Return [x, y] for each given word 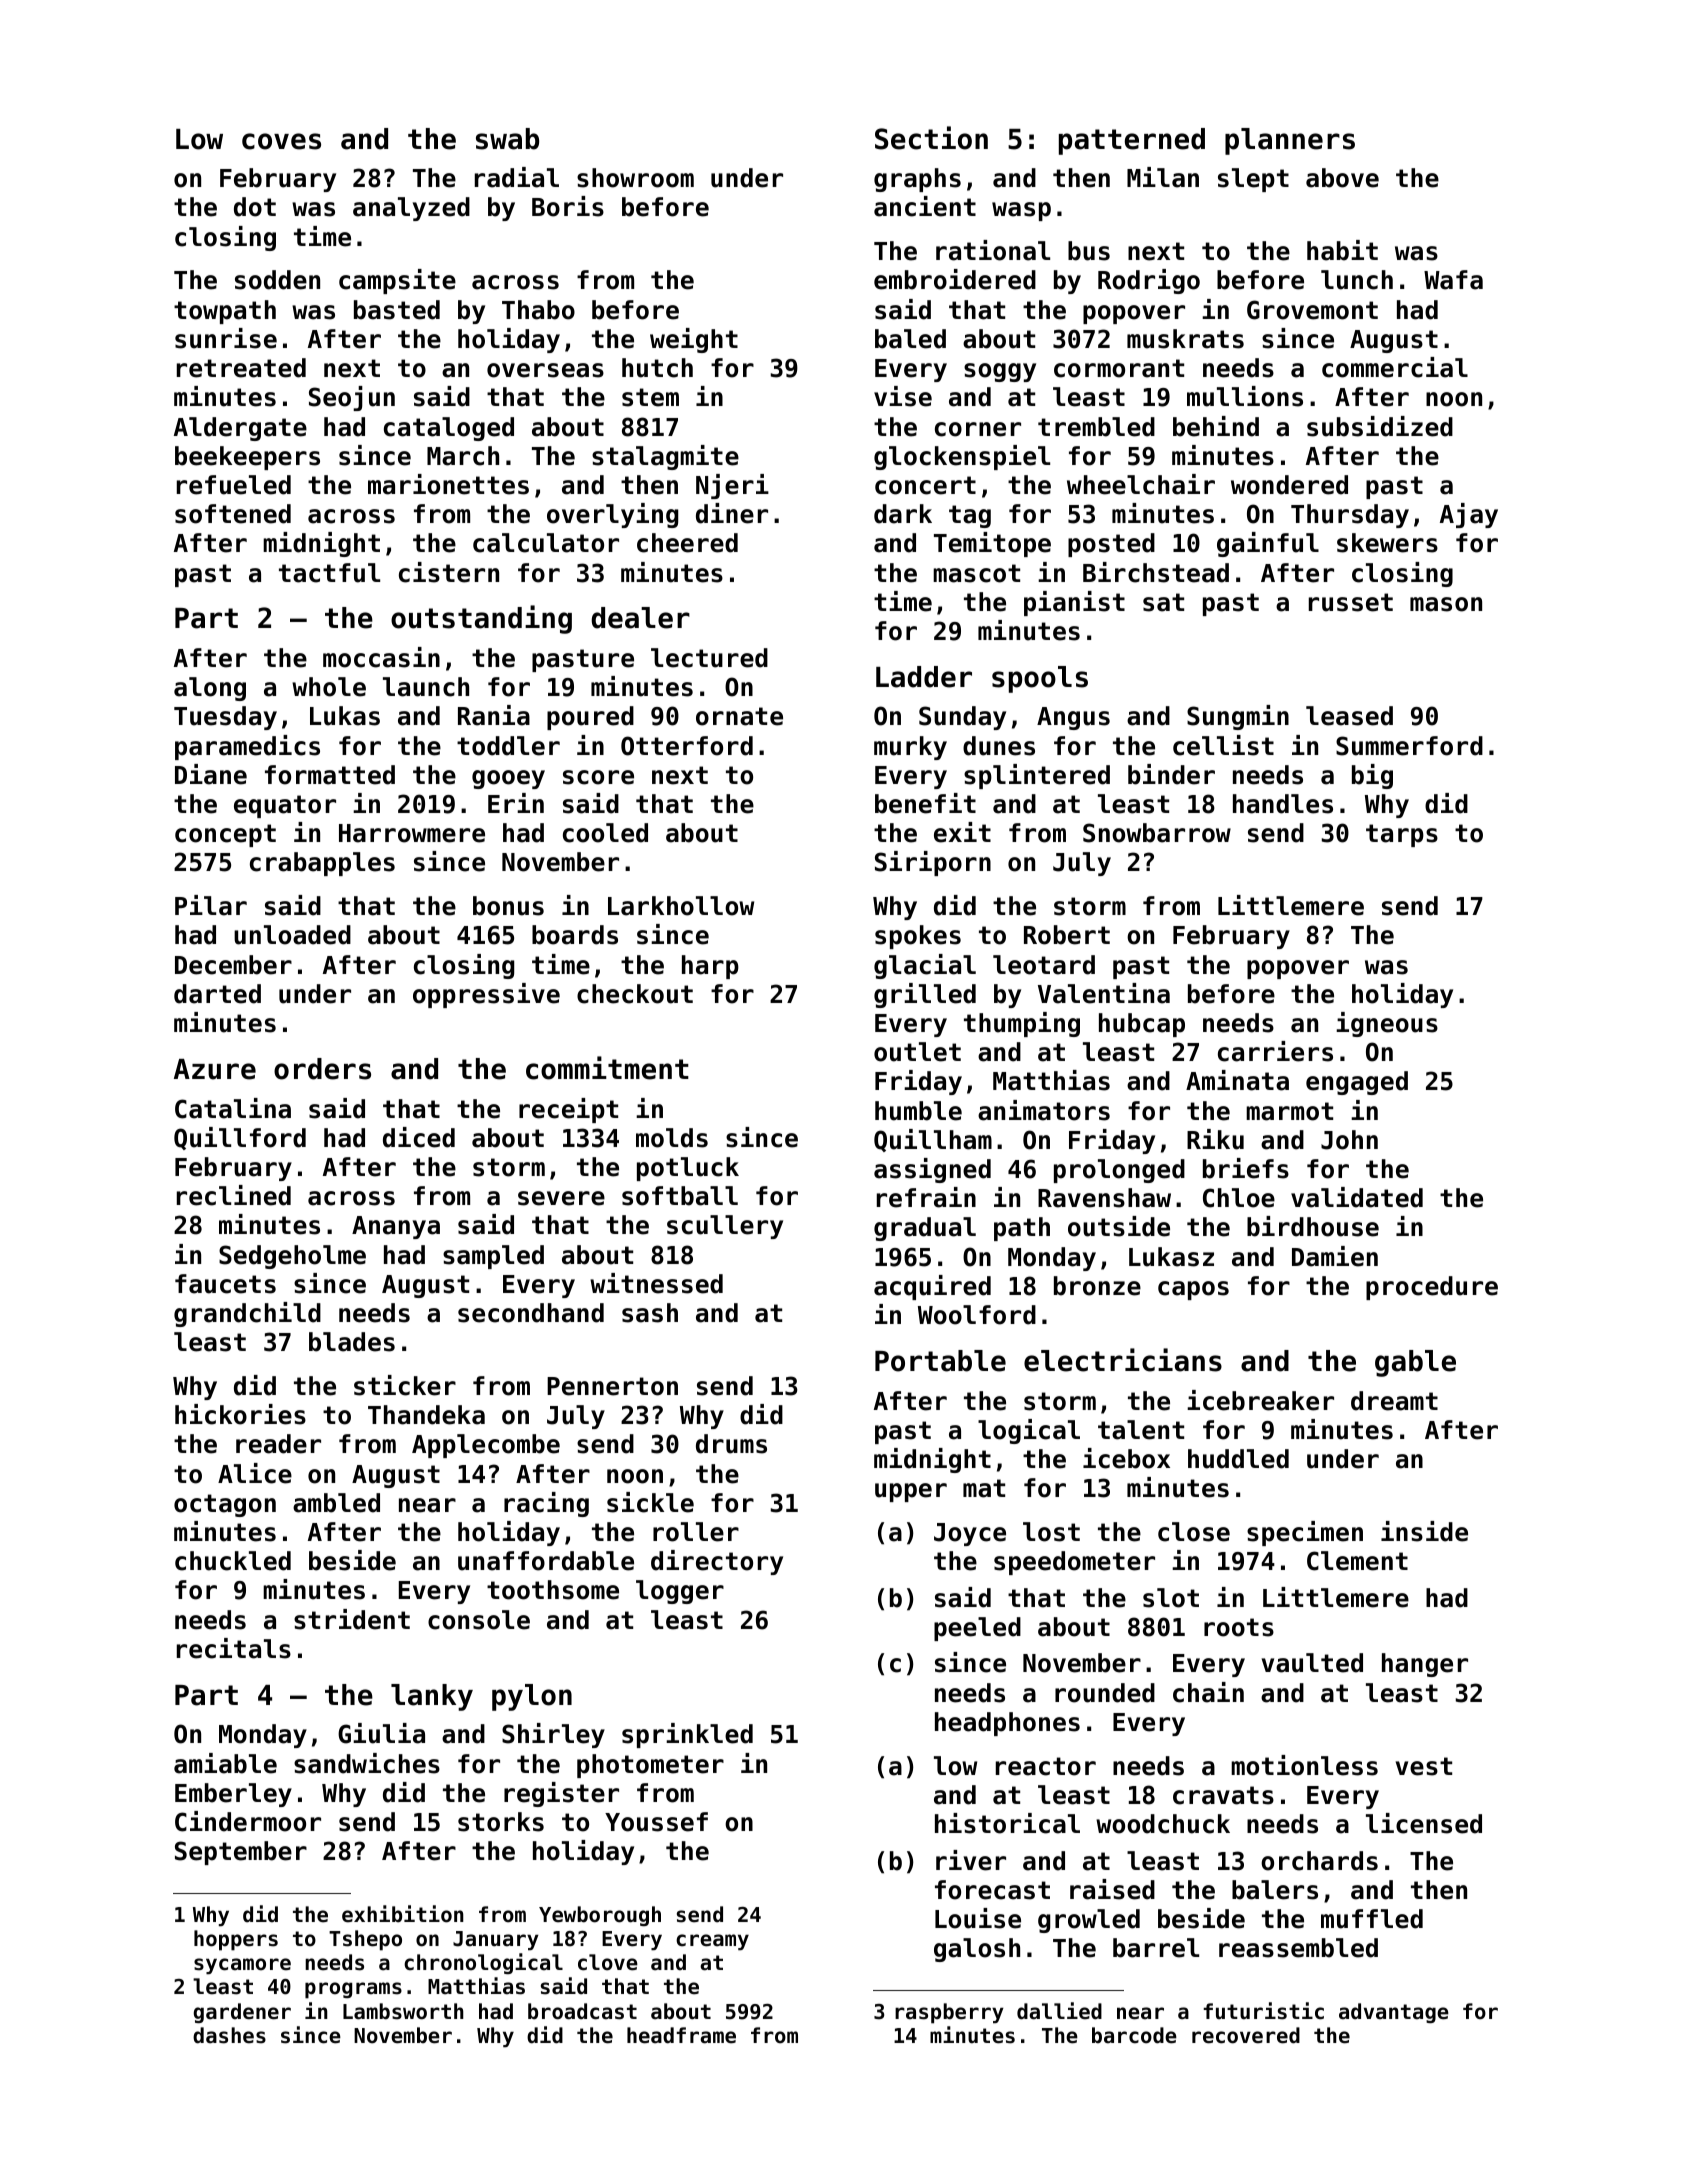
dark [903, 514]
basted [397, 310]
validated [1357, 1197]
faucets [225, 1284]
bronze [1097, 1286]
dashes [229, 2035]
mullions [1245, 396]
